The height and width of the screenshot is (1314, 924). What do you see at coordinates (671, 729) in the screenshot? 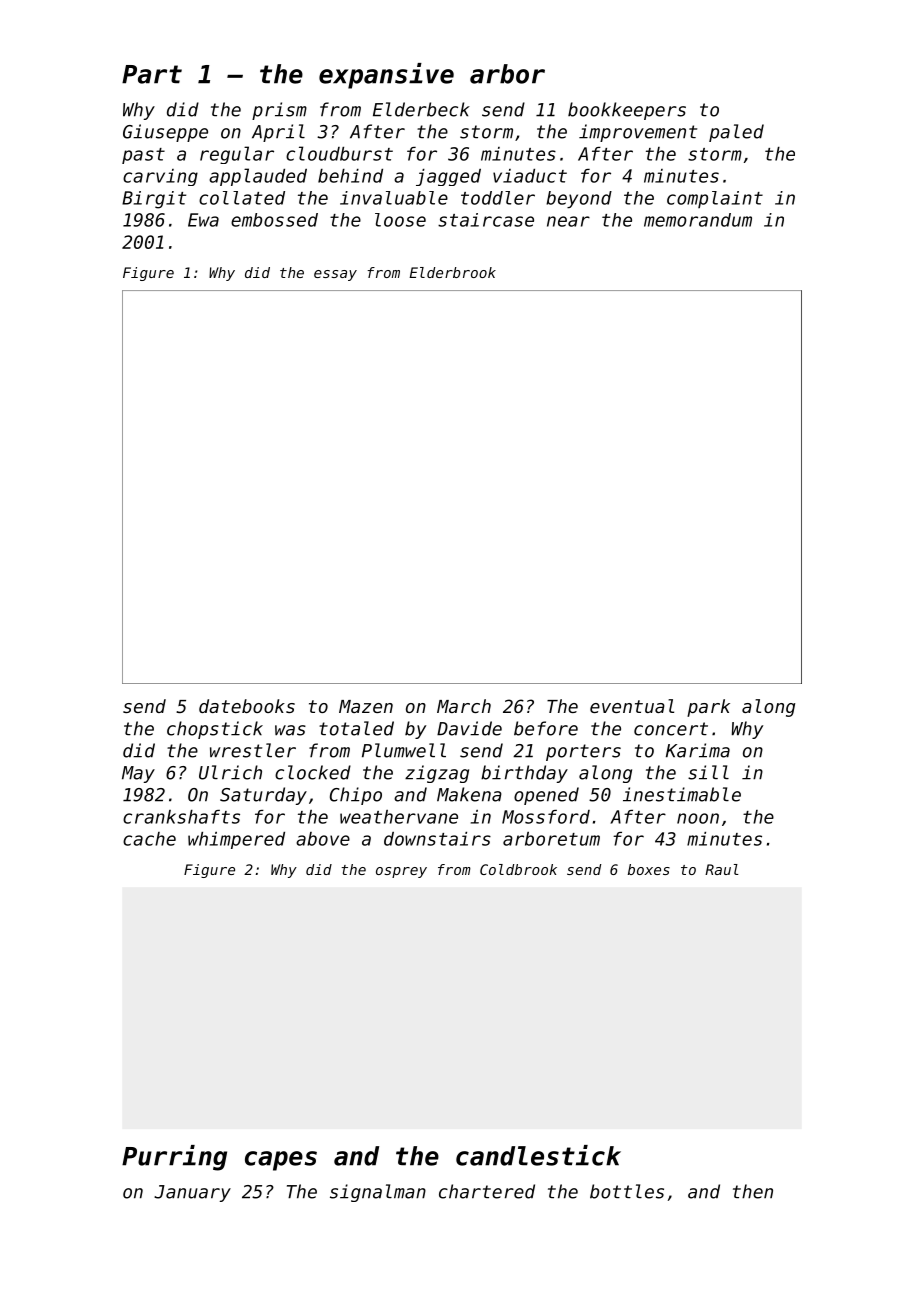
I see `concert` at bounding box center [671, 729].
